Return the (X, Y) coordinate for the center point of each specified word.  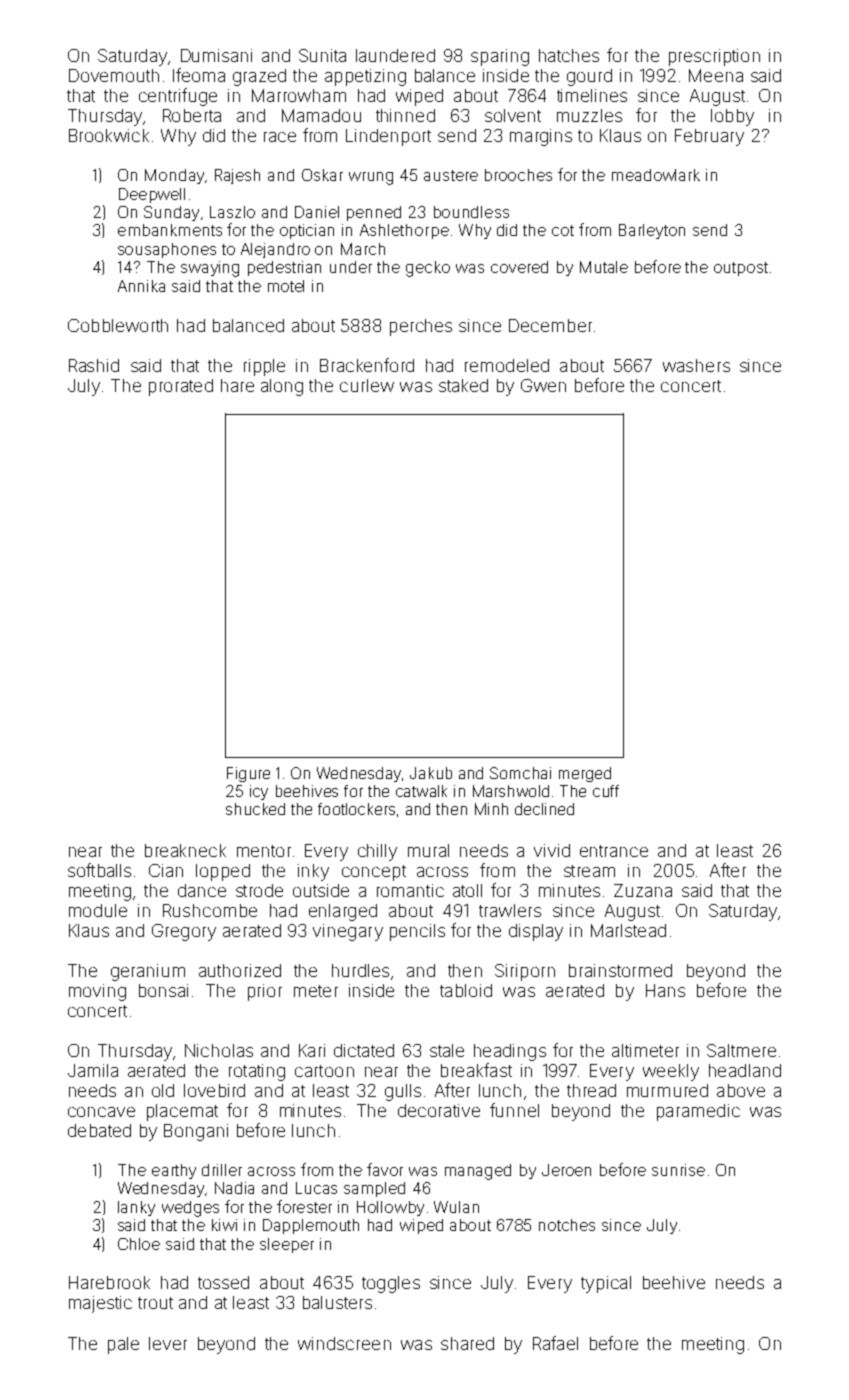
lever (168, 1343)
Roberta (192, 115)
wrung (371, 178)
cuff (606, 791)
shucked (255, 809)
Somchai (520, 773)
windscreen (344, 1343)
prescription (714, 57)
